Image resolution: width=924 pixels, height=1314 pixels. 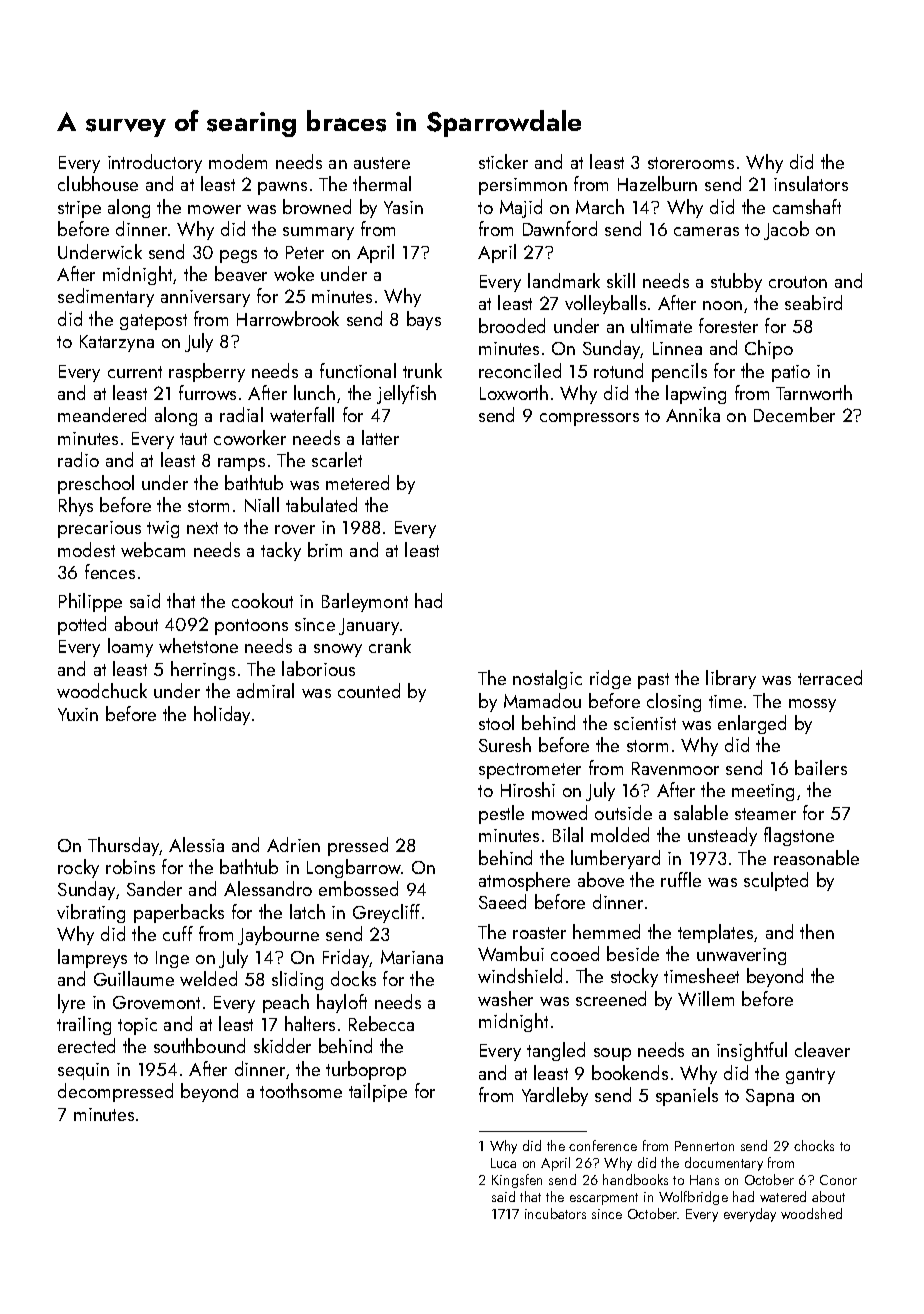 What do you see at coordinates (794, 414) in the image?
I see `December` at bounding box center [794, 414].
